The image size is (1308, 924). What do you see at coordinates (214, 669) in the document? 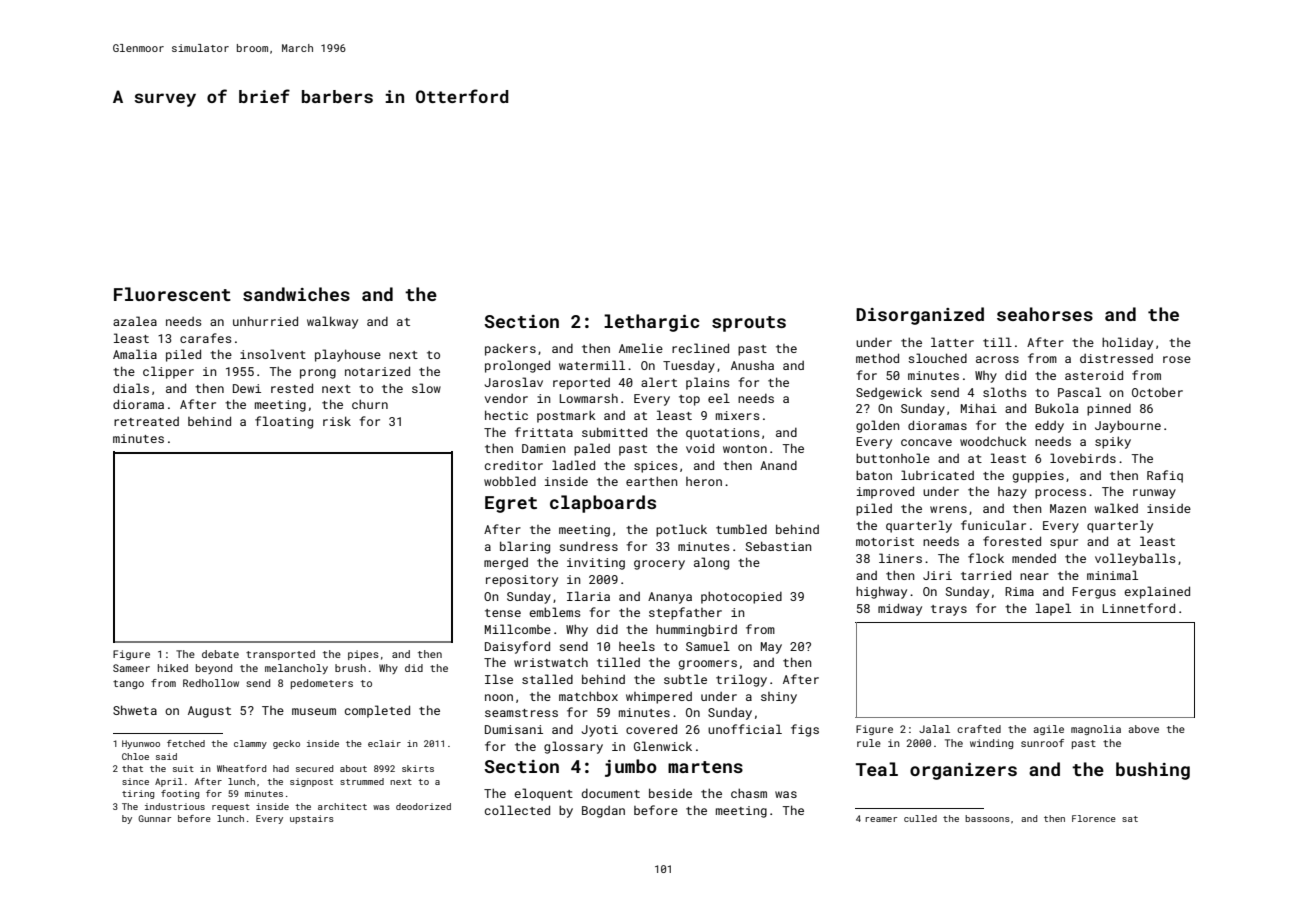
I see `beyond` at bounding box center [214, 669].
